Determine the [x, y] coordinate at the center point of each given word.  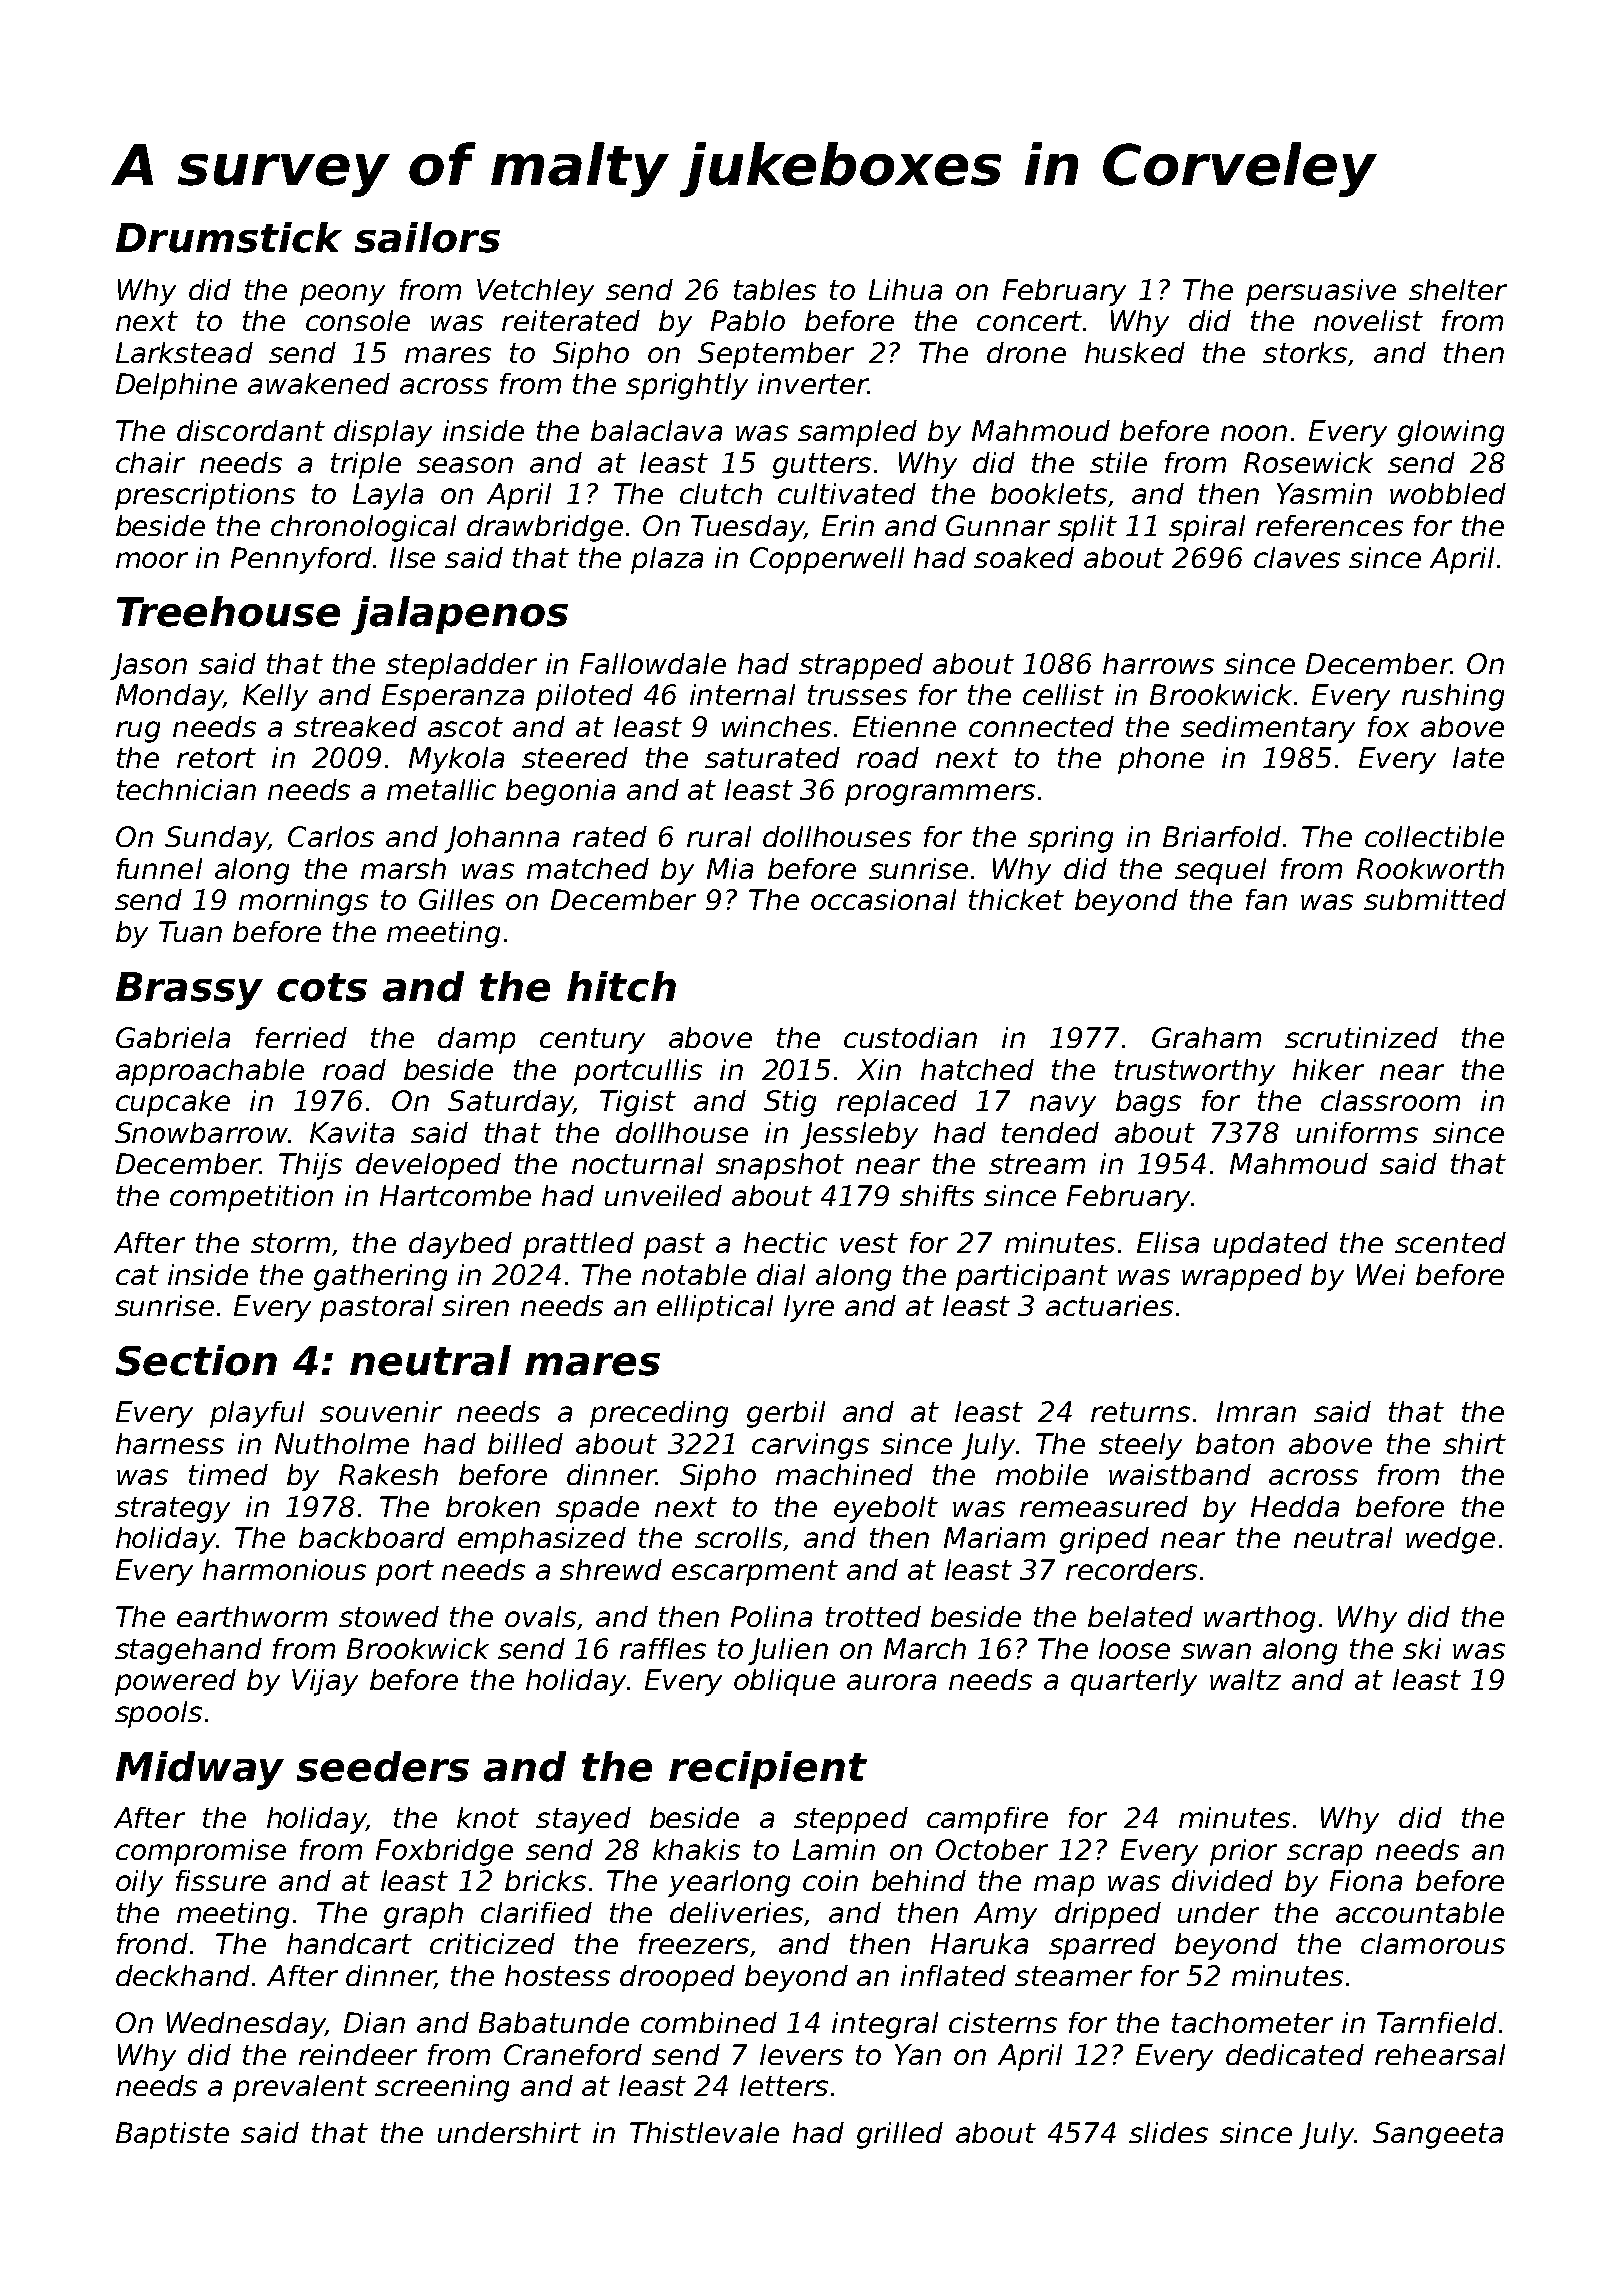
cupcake [173, 1103]
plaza [667, 560]
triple [366, 465]
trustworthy [1195, 1072]
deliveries [736, 1912]
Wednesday [246, 2025]
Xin [879, 1069]
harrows [1158, 663]
